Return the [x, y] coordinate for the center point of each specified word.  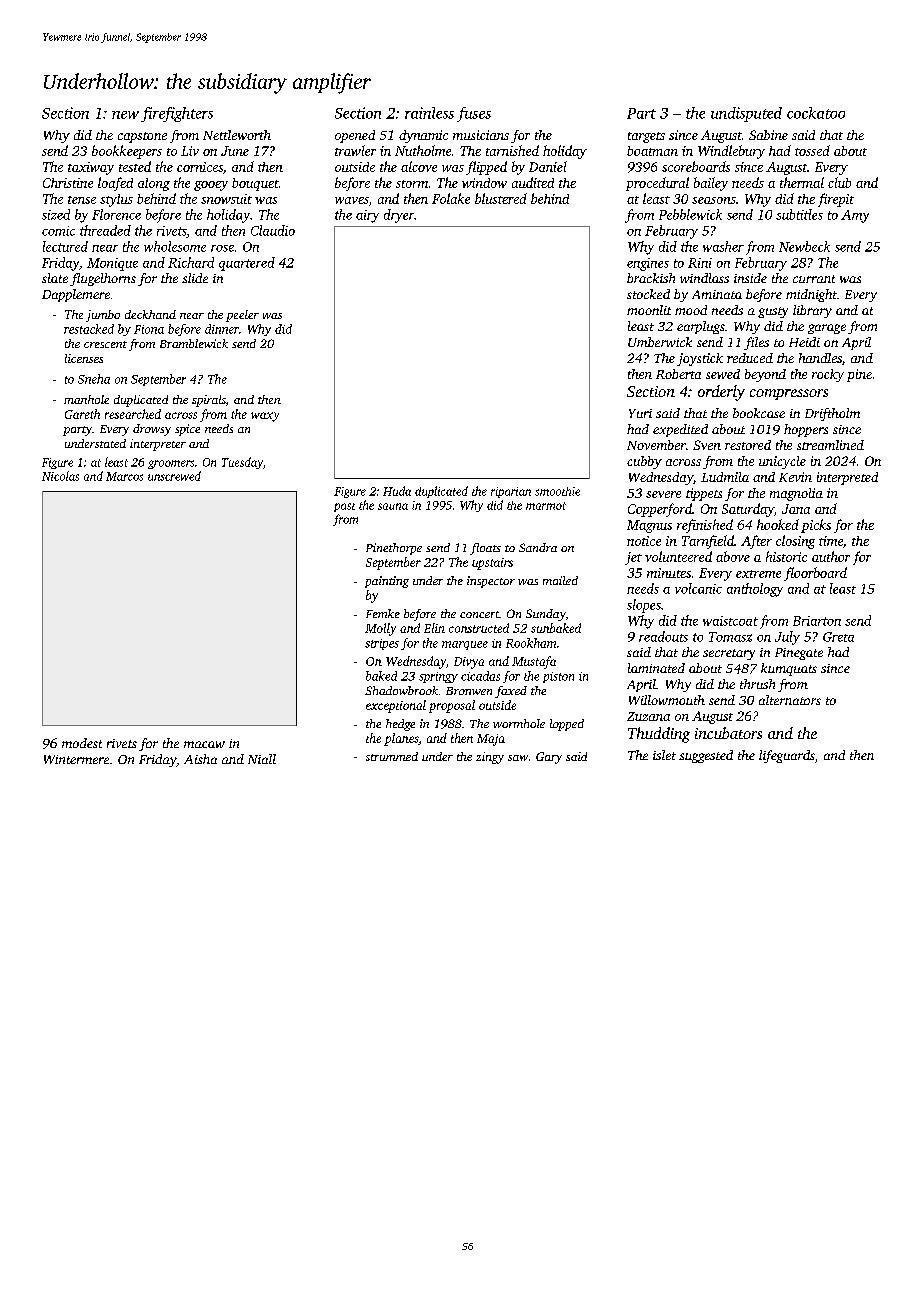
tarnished [512, 150]
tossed [812, 150]
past [344, 507]
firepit [836, 200]
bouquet [255, 184]
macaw [204, 744]
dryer [399, 216]
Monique [112, 264]
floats [485, 549]
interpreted [847, 478]
